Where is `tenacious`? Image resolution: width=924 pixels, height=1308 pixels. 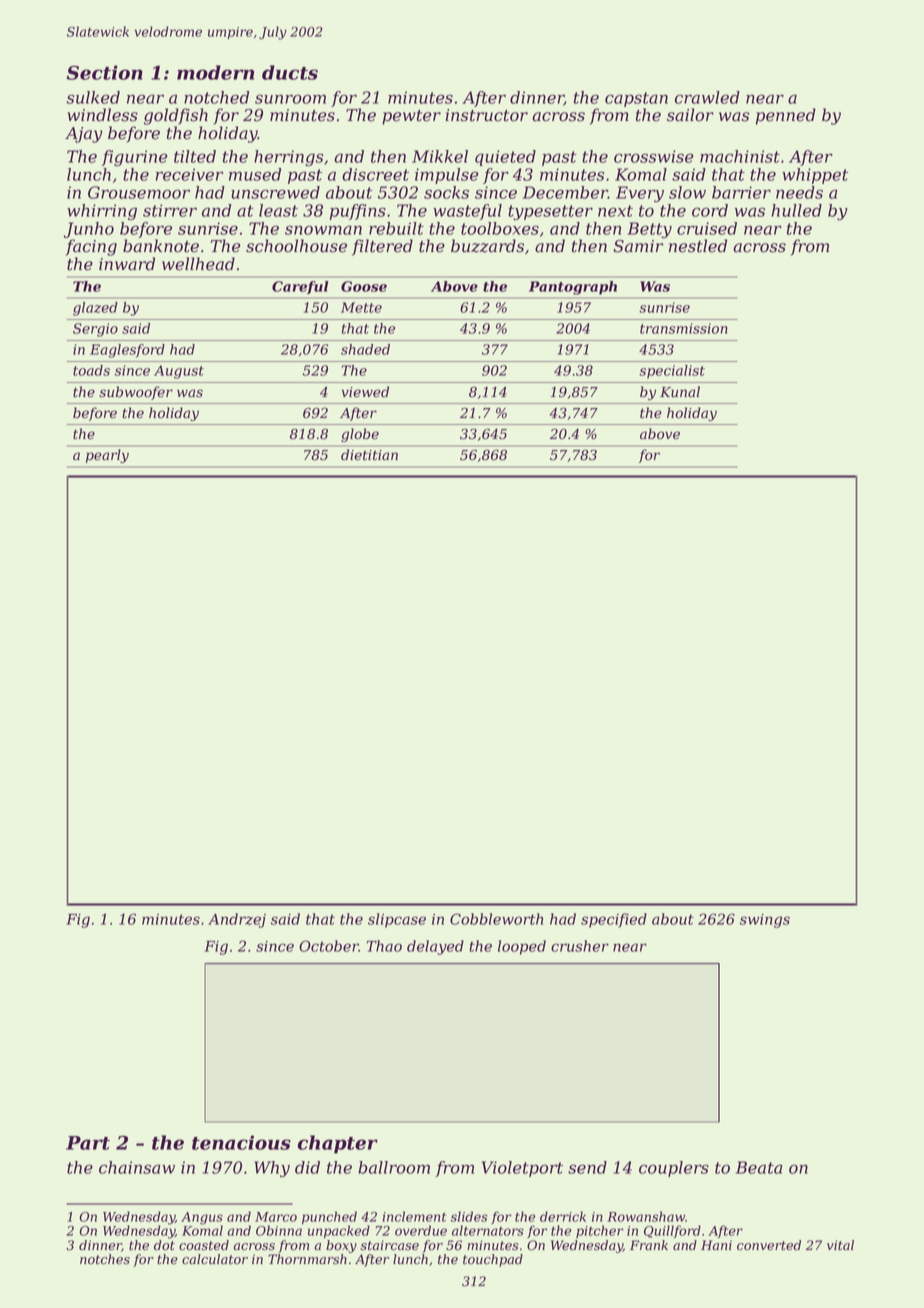 tenacious is located at coordinates (241, 1142).
